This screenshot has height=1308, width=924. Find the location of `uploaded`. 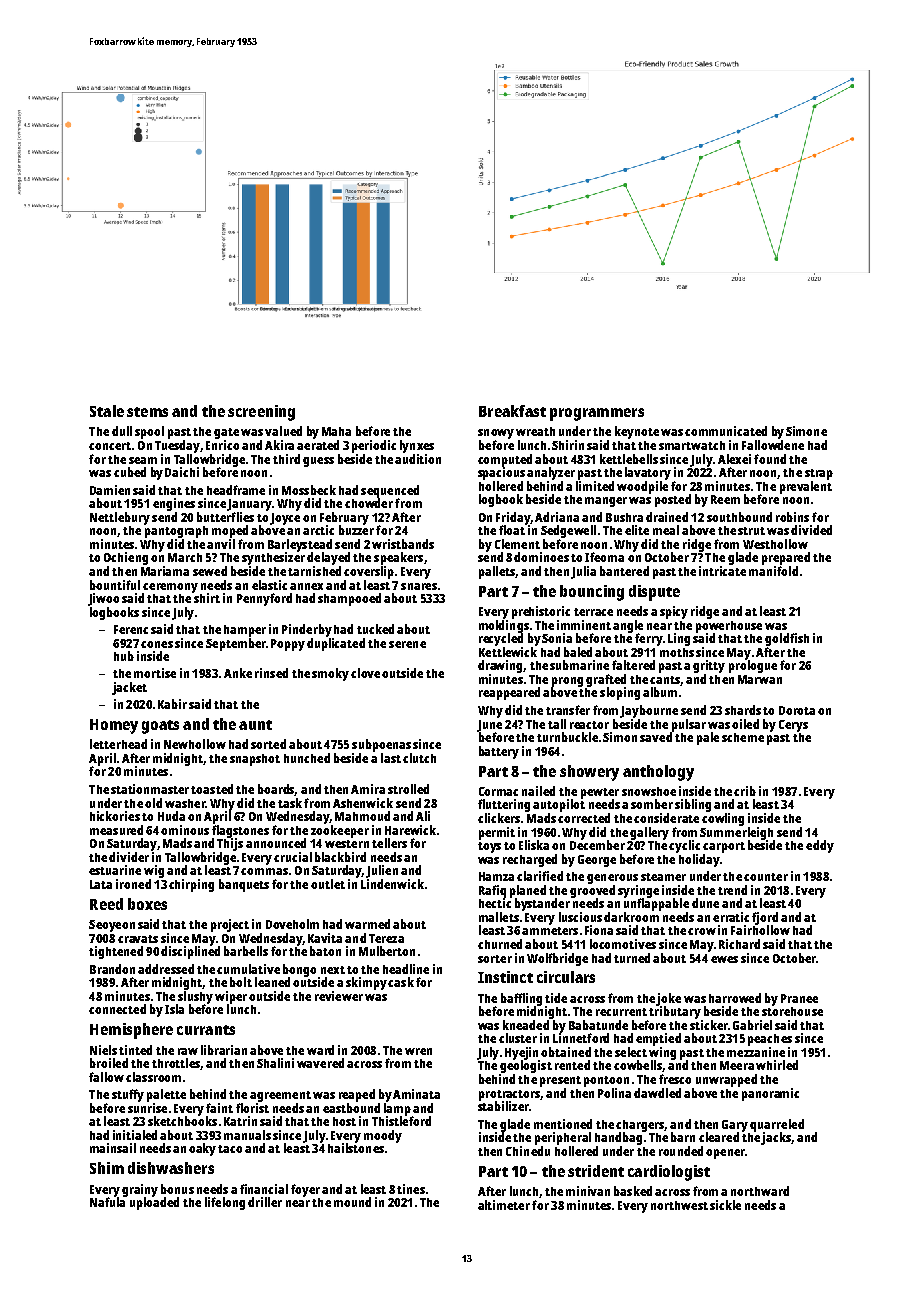

uploaded is located at coordinates (154, 1203).
